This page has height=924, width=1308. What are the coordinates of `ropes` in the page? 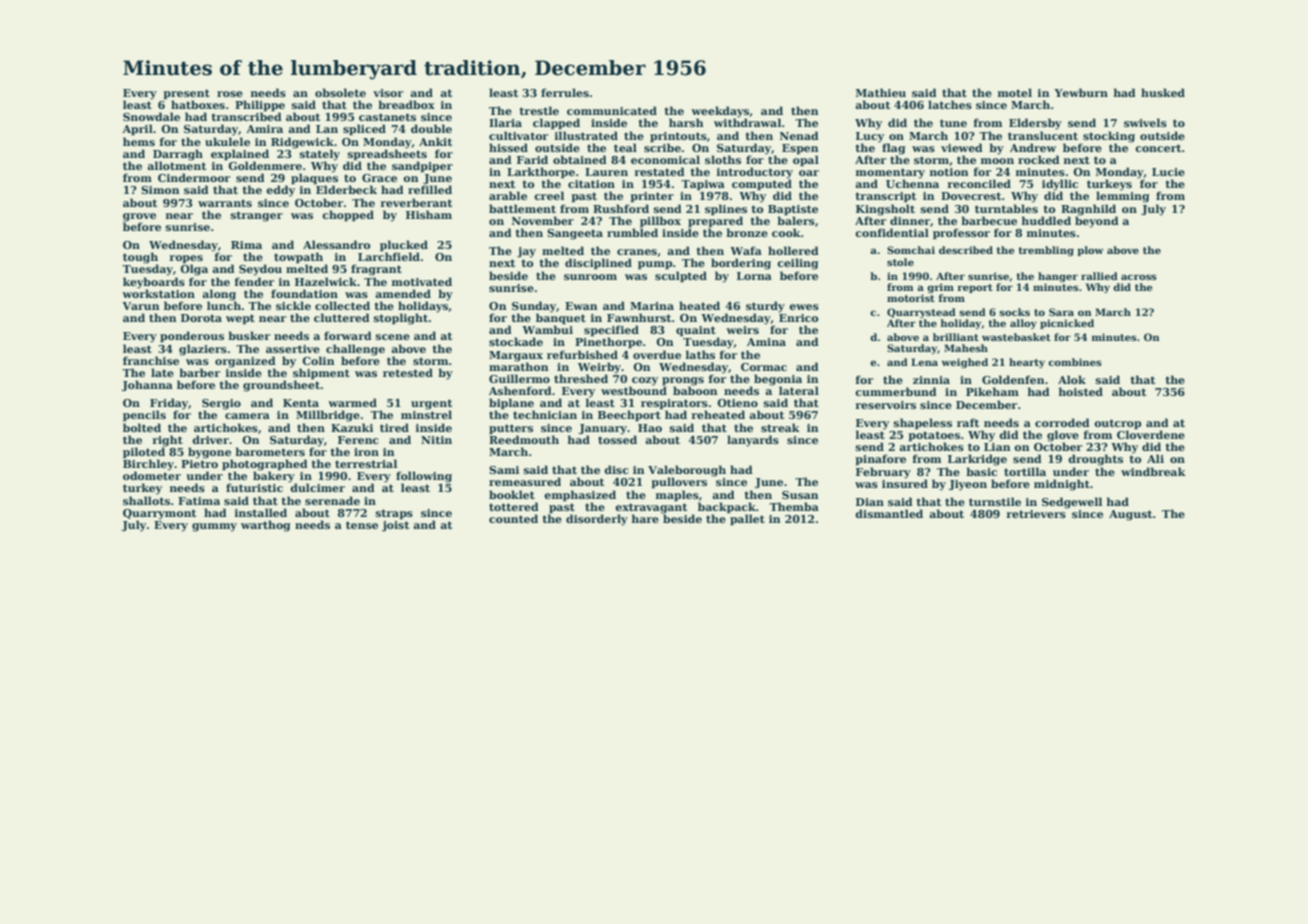 It's located at (186, 259).
